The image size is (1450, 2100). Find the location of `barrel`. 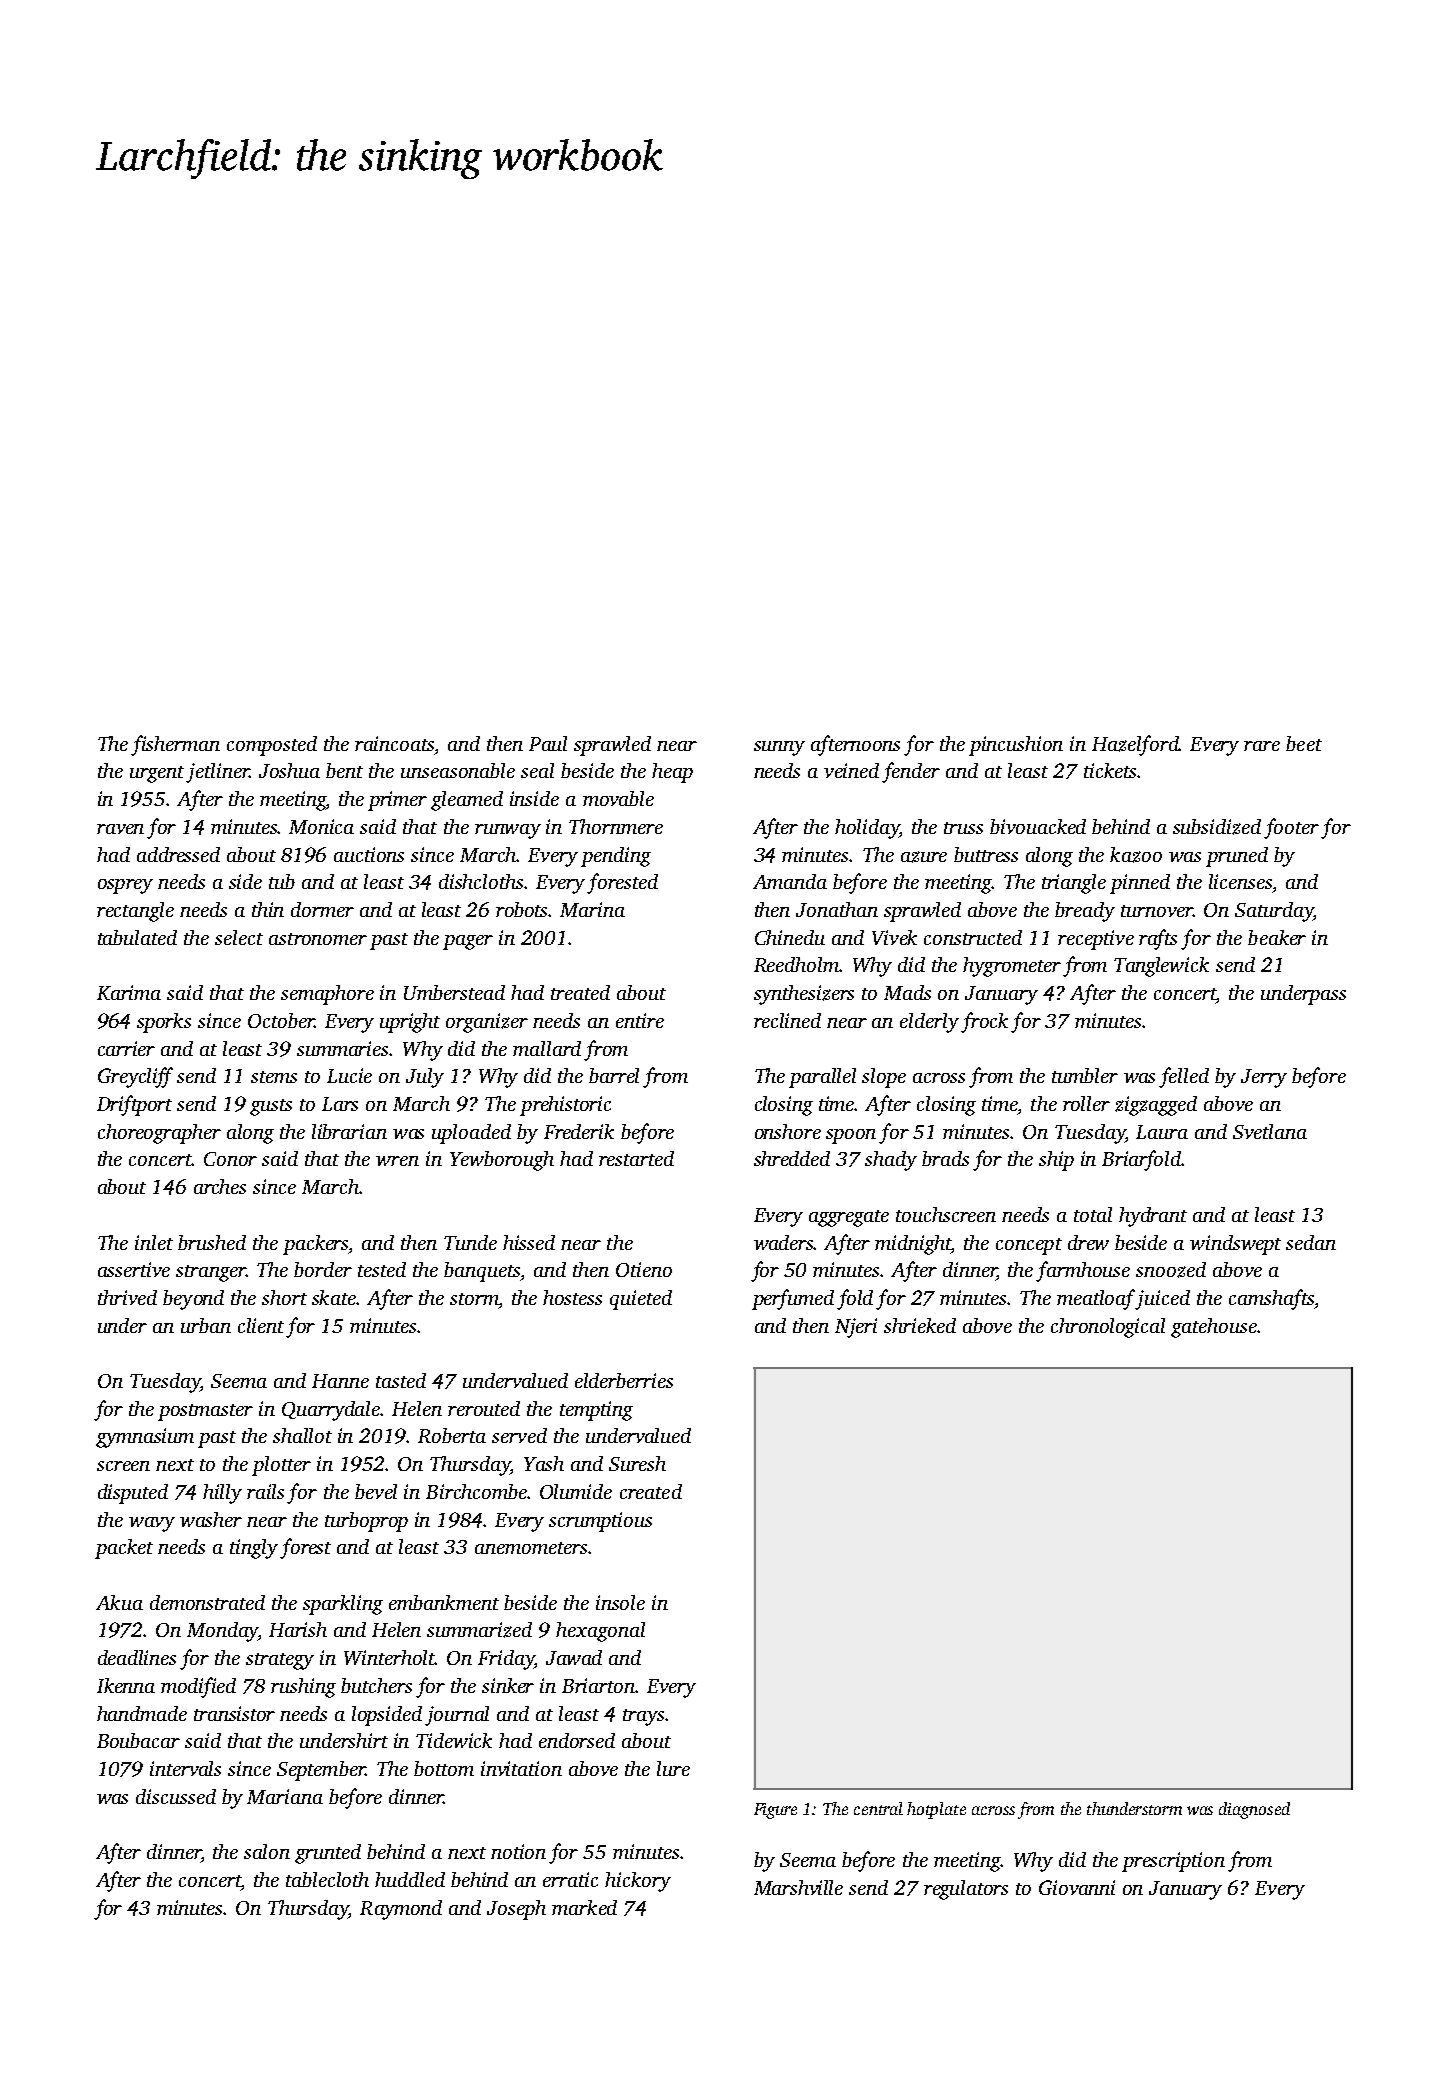

barrel is located at coordinates (614, 1075).
